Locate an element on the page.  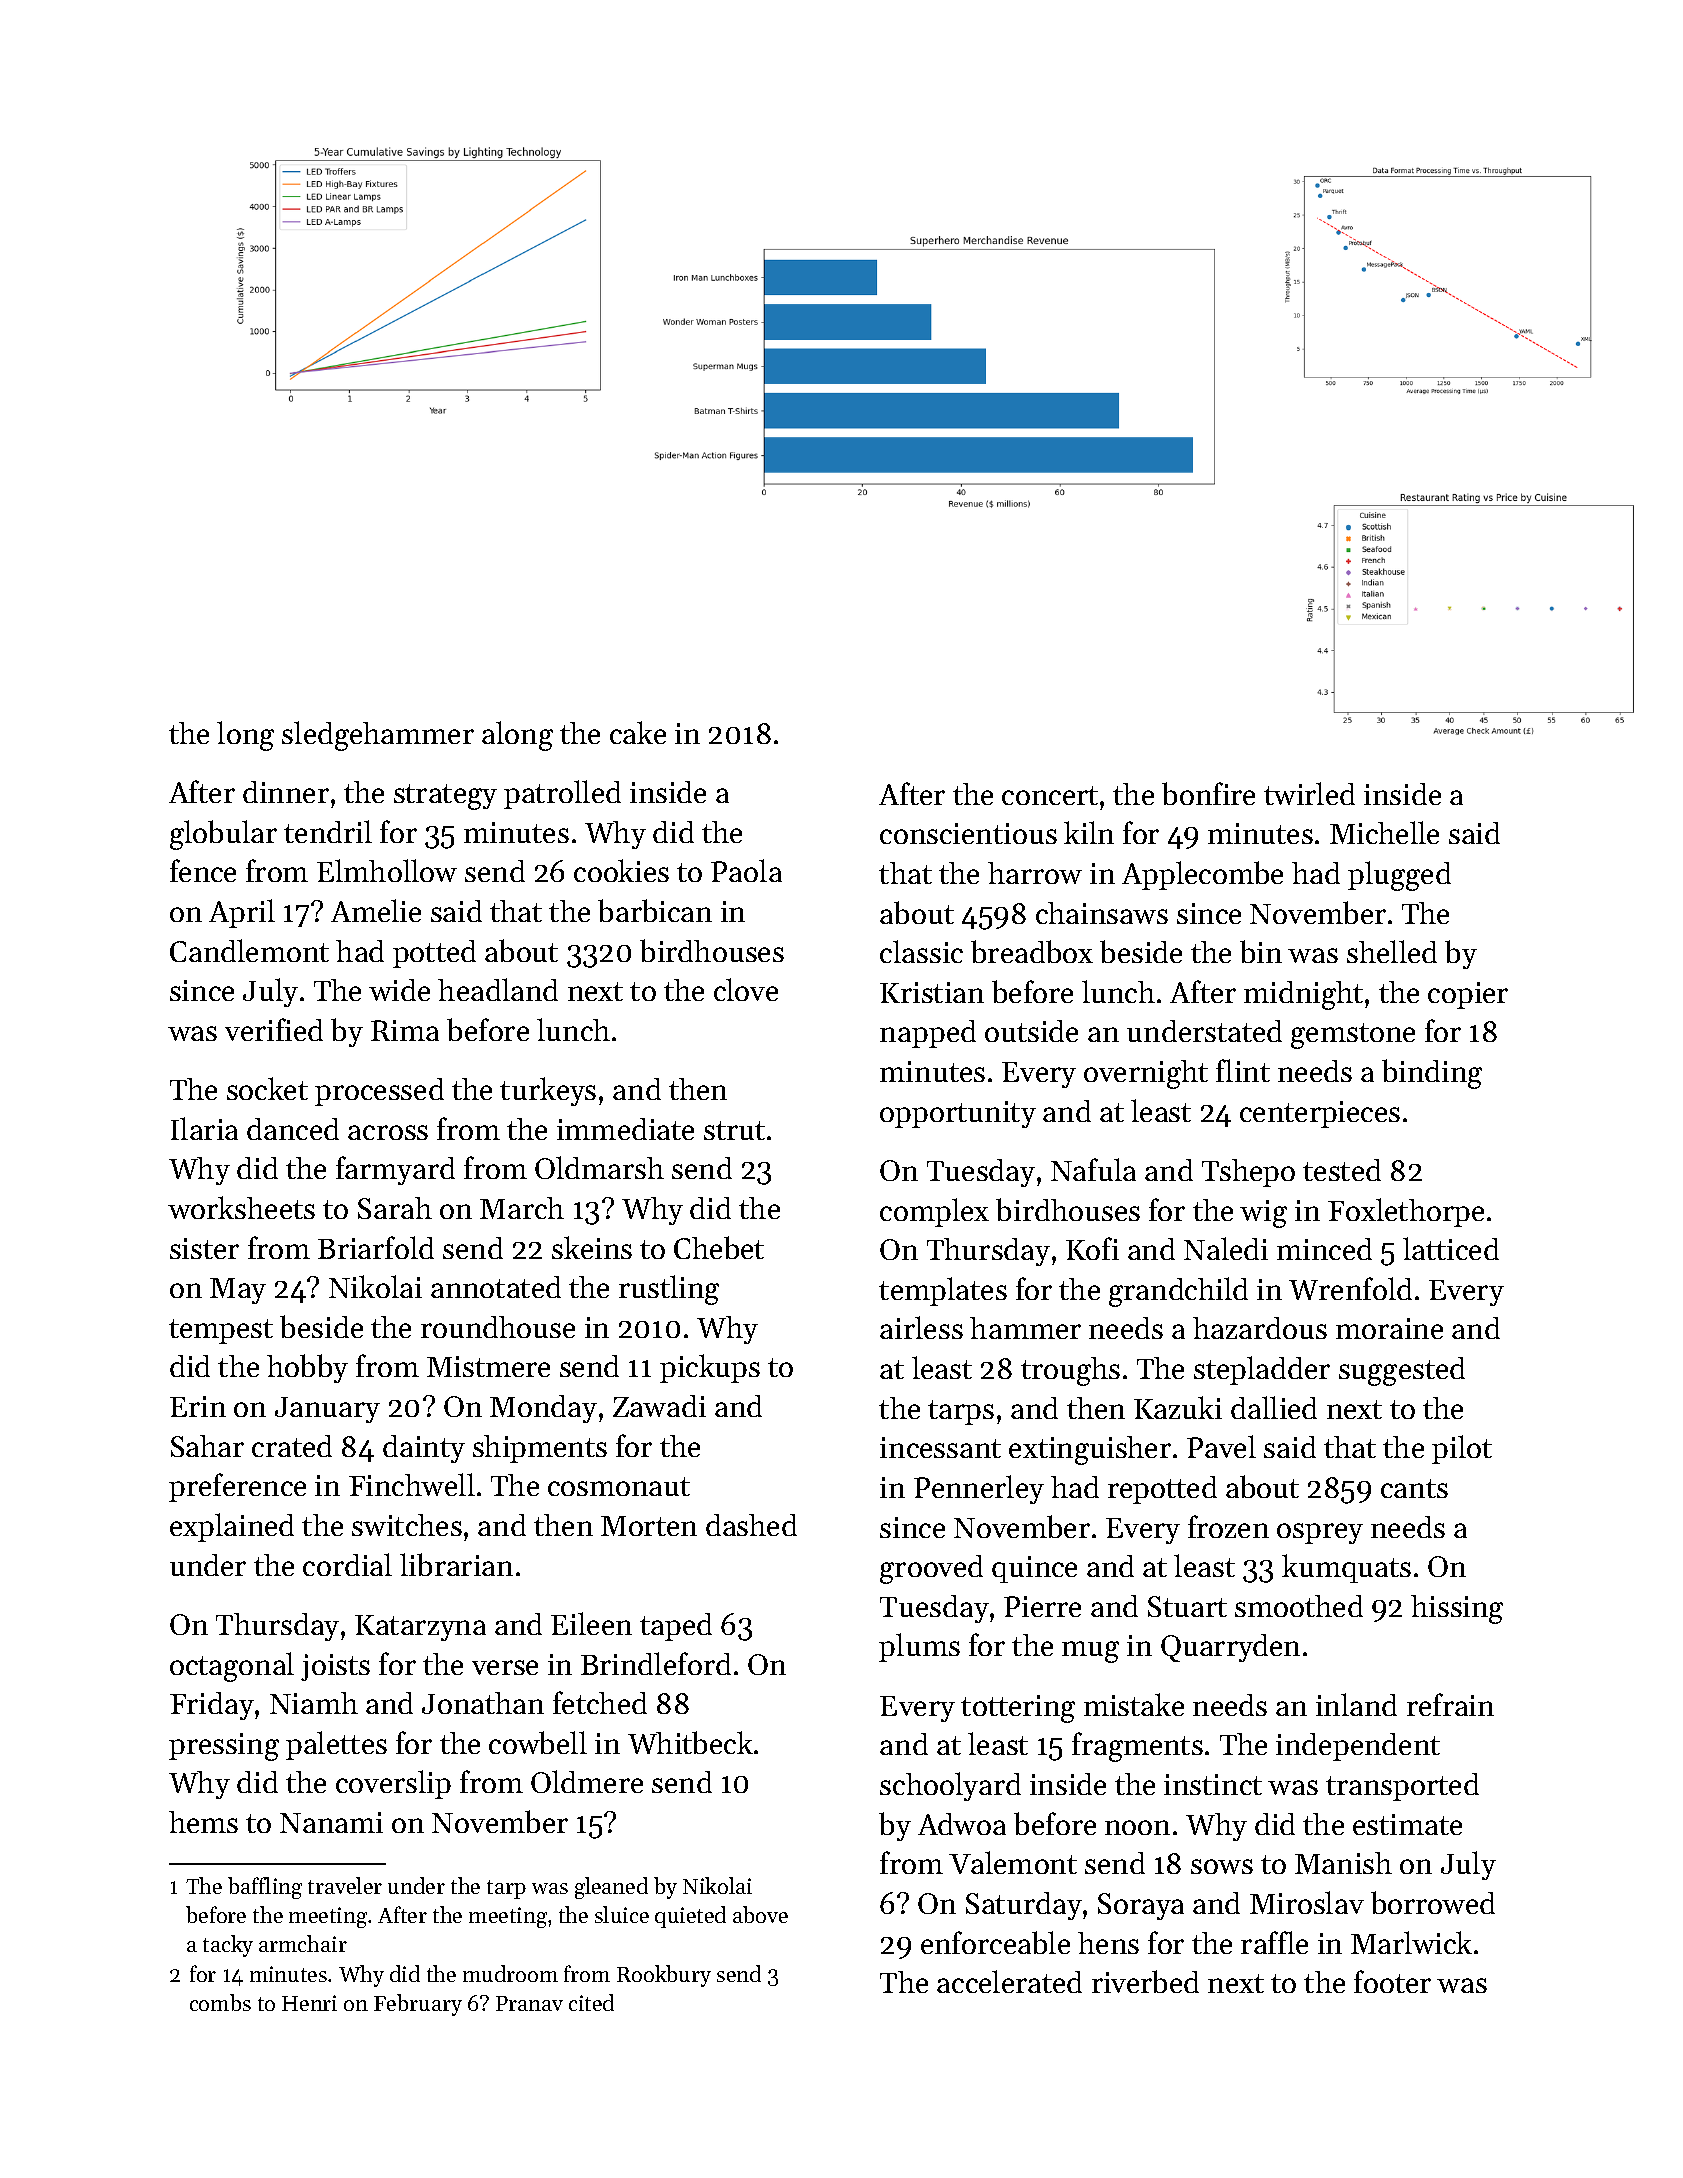
twirled is located at coordinates (1309, 793).
